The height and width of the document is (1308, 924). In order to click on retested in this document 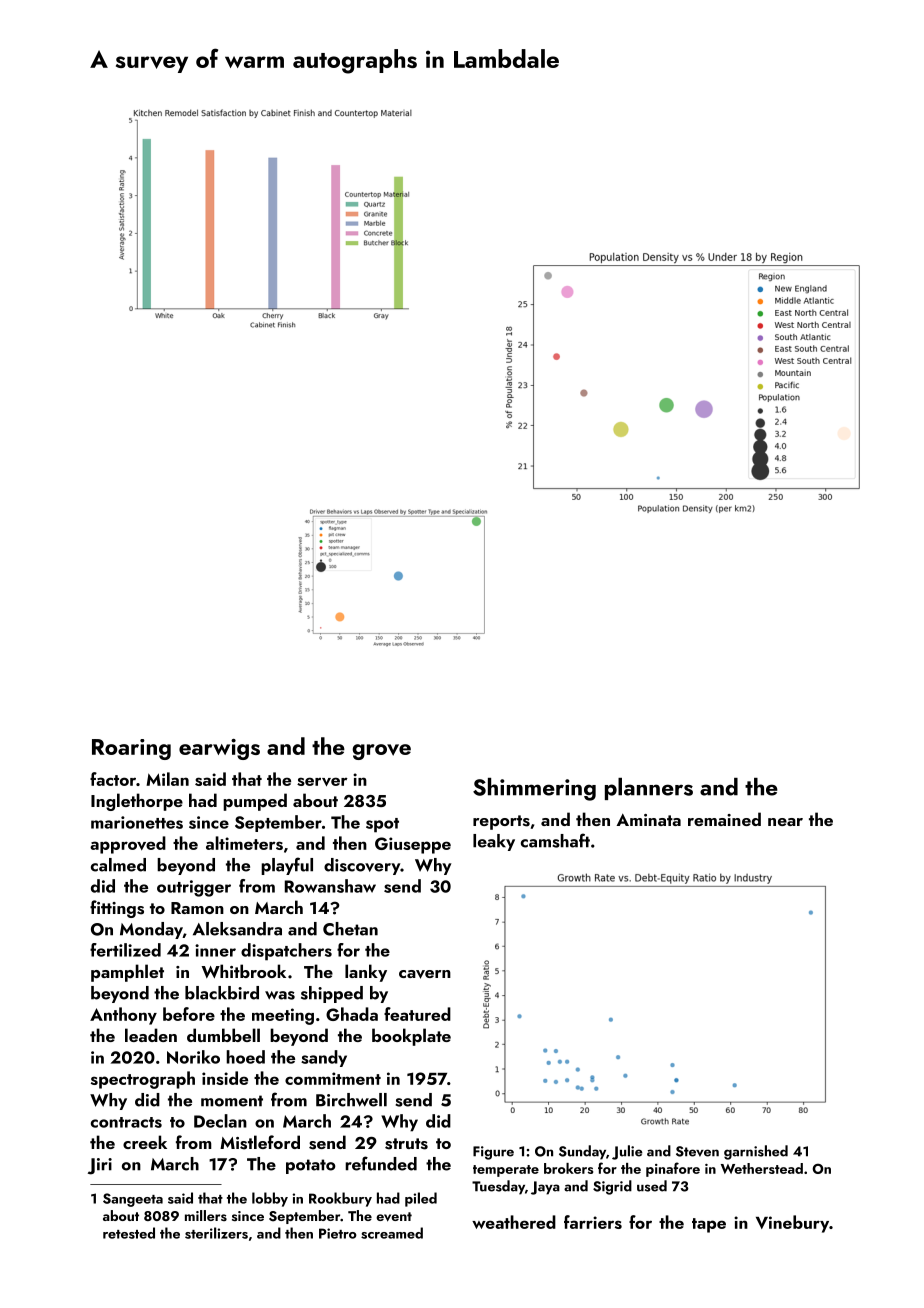, I will do `click(129, 1233)`.
